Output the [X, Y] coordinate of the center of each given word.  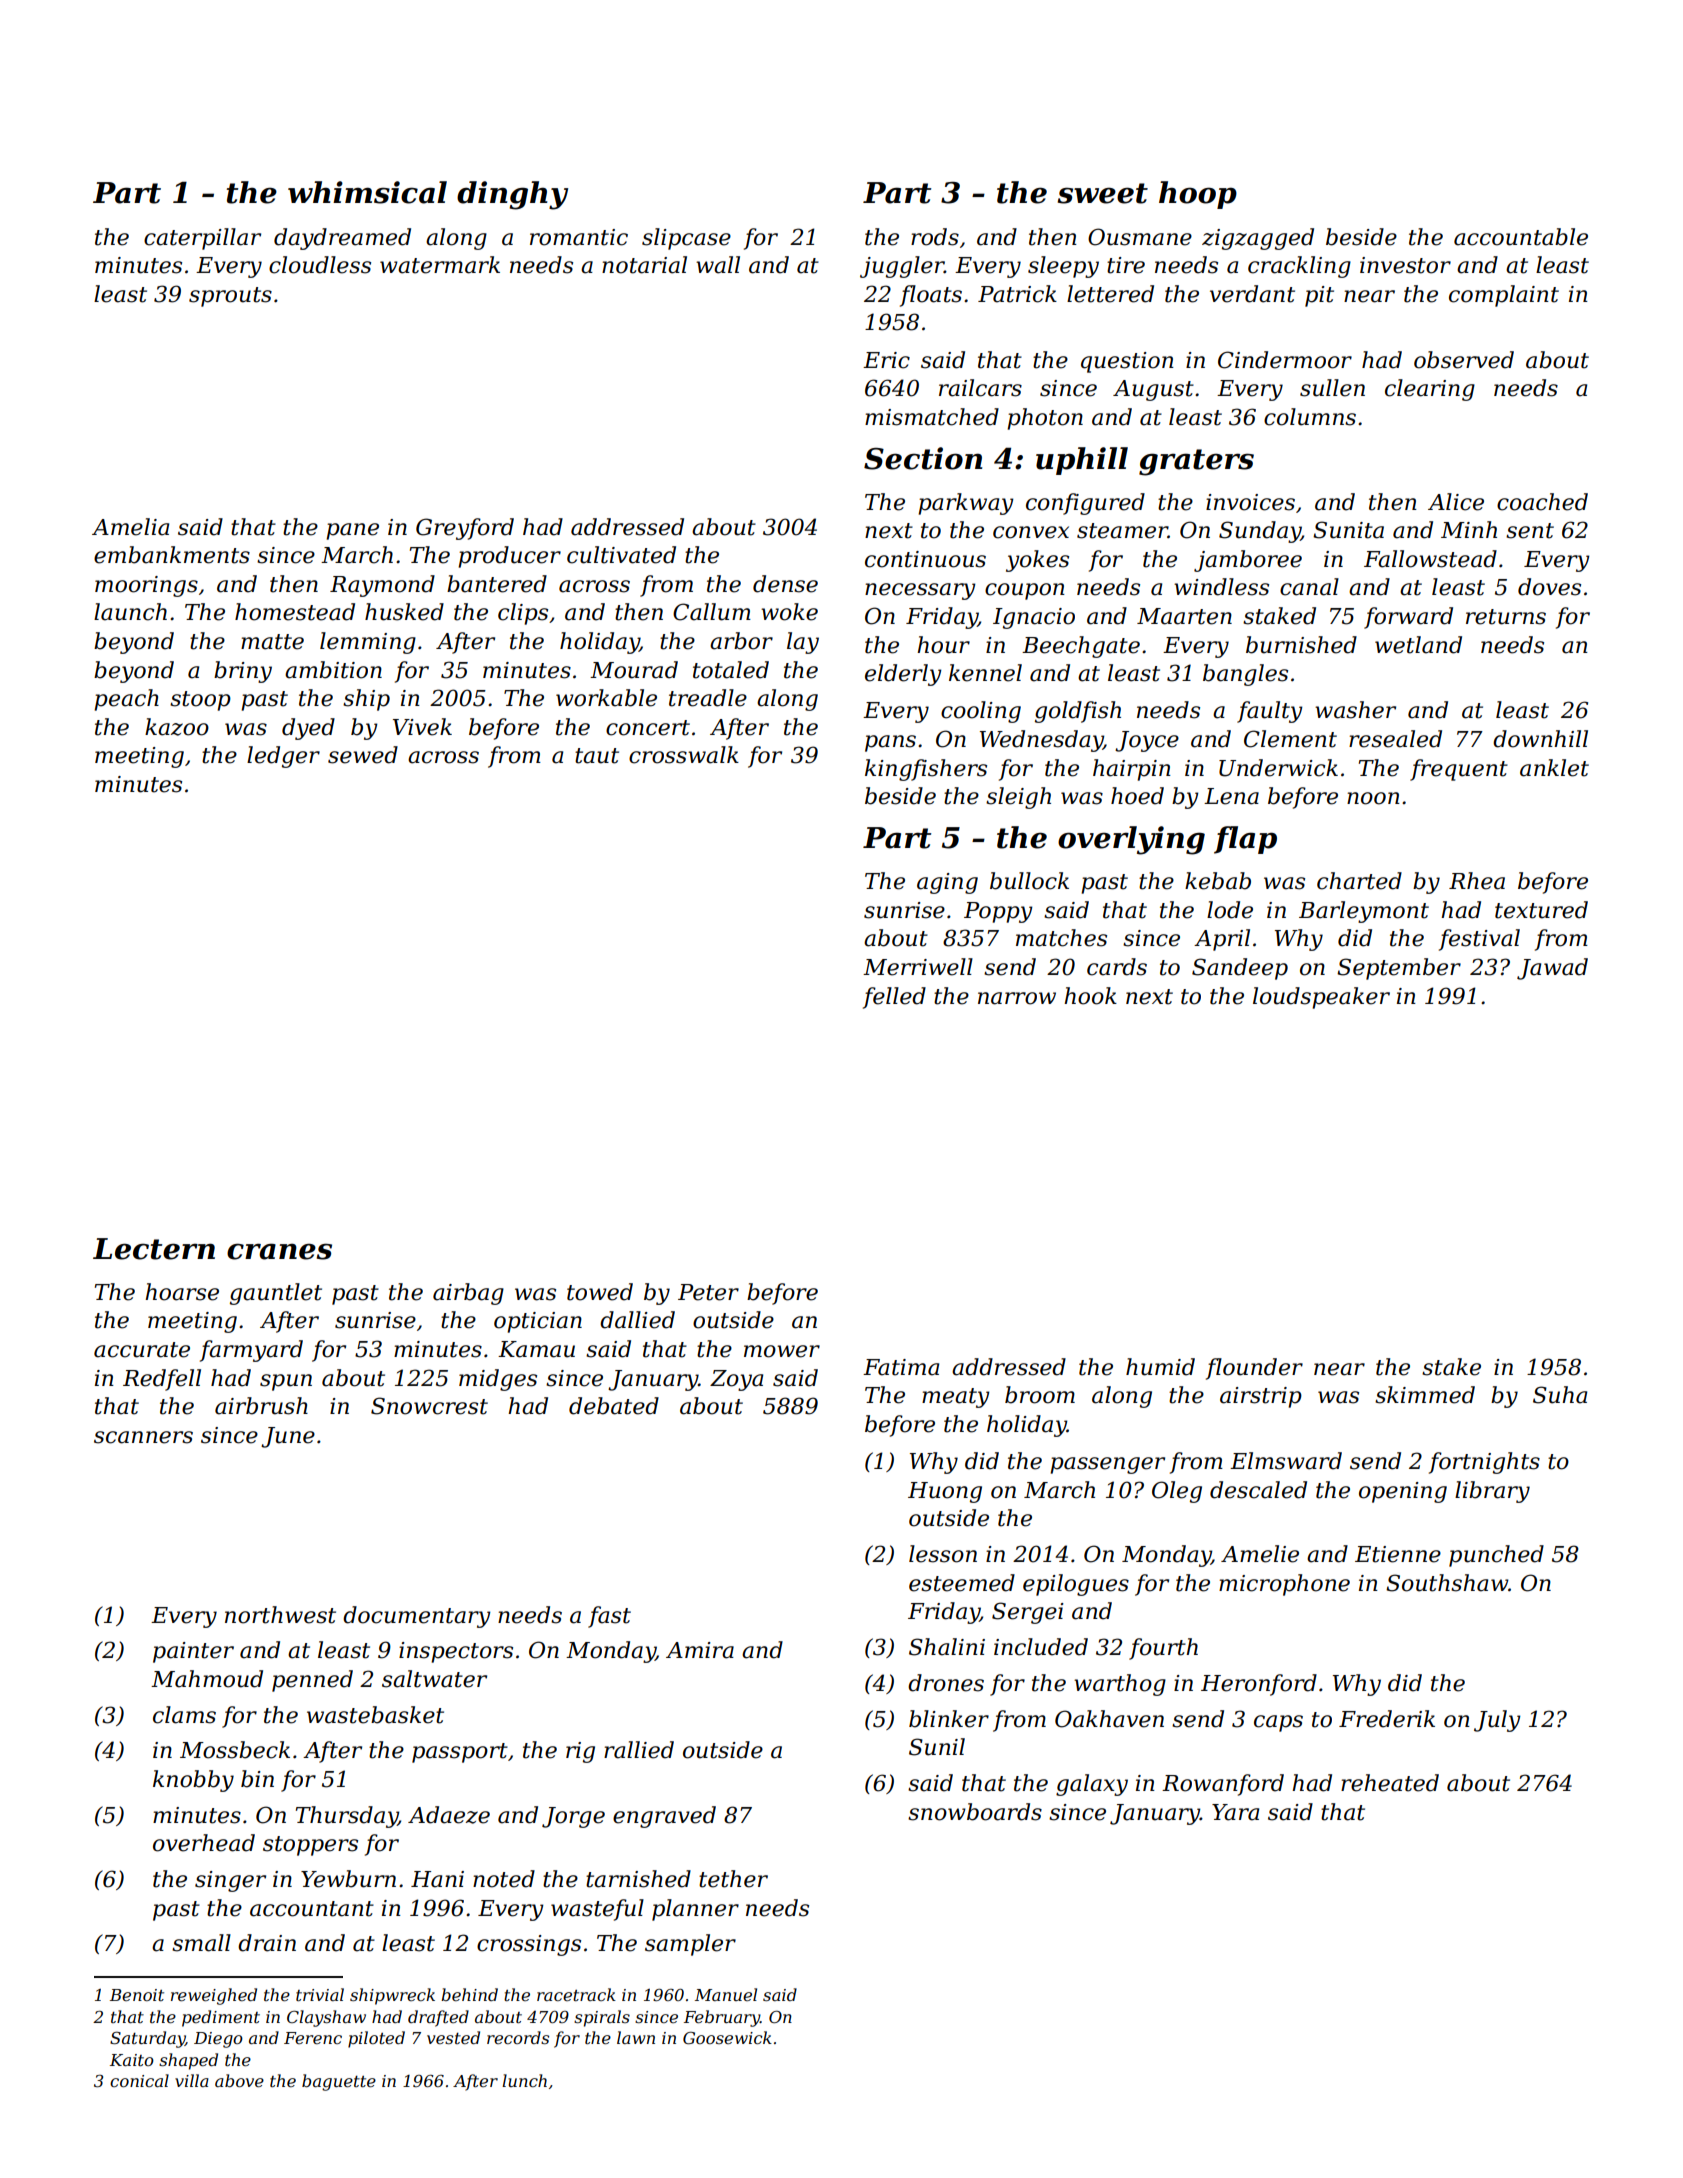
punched [1496, 1556]
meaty [955, 1398]
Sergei [1028, 1613]
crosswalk [684, 755]
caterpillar [202, 239]
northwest [280, 1615]
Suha [1560, 1395]
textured [1541, 910]
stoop [200, 701]
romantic [579, 237]
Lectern [154, 1249]
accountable [1521, 237]
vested [453, 2037]
